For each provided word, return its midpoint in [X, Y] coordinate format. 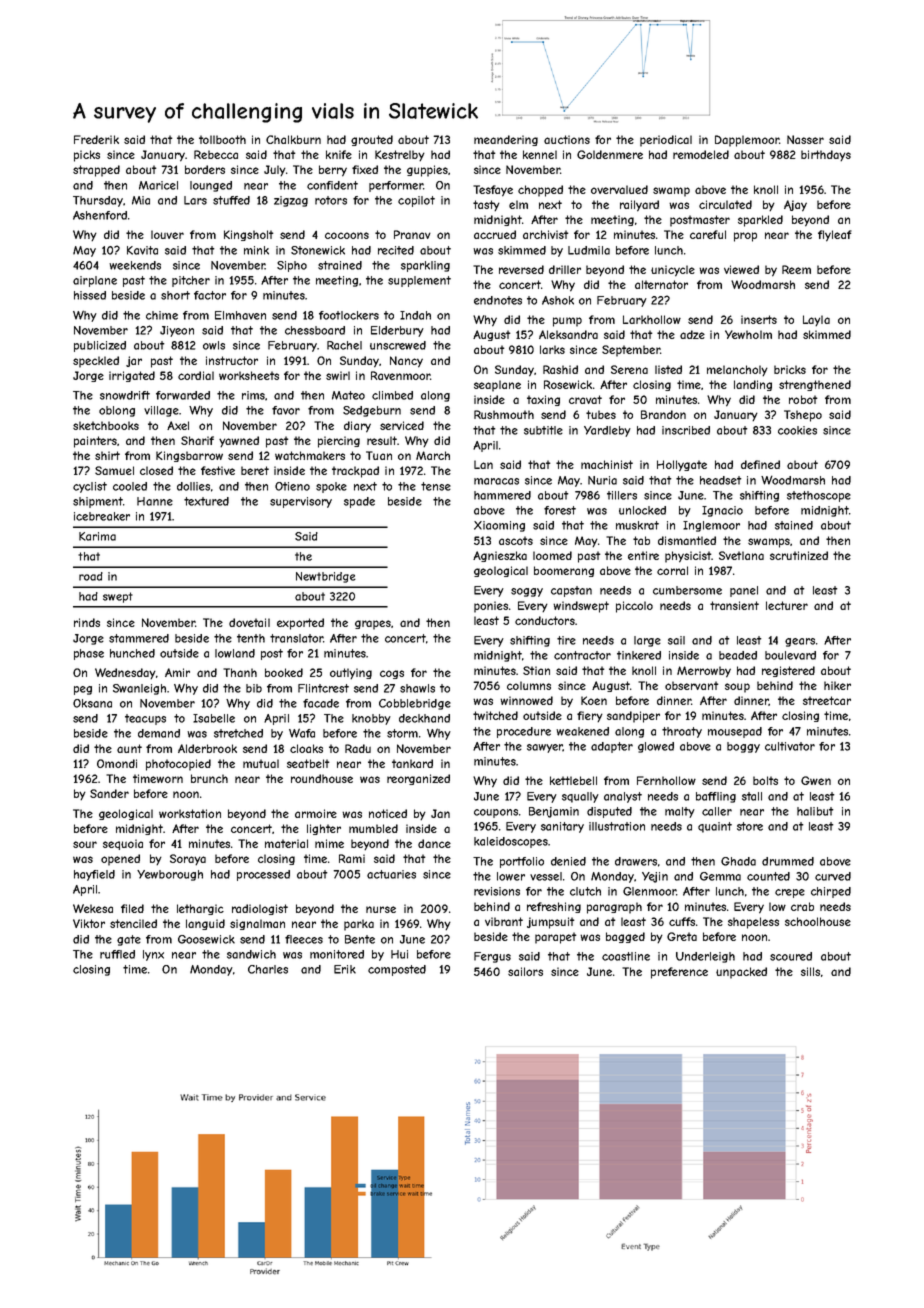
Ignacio [722, 511]
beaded [738, 655]
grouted [372, 140]
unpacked [741, 973]
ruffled [117, 954]
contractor [582, 655]
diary [357, 427]
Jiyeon [177, 331]
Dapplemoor [747, 141]
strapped [96, 171]
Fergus [492, 957]
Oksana [92, 703]
